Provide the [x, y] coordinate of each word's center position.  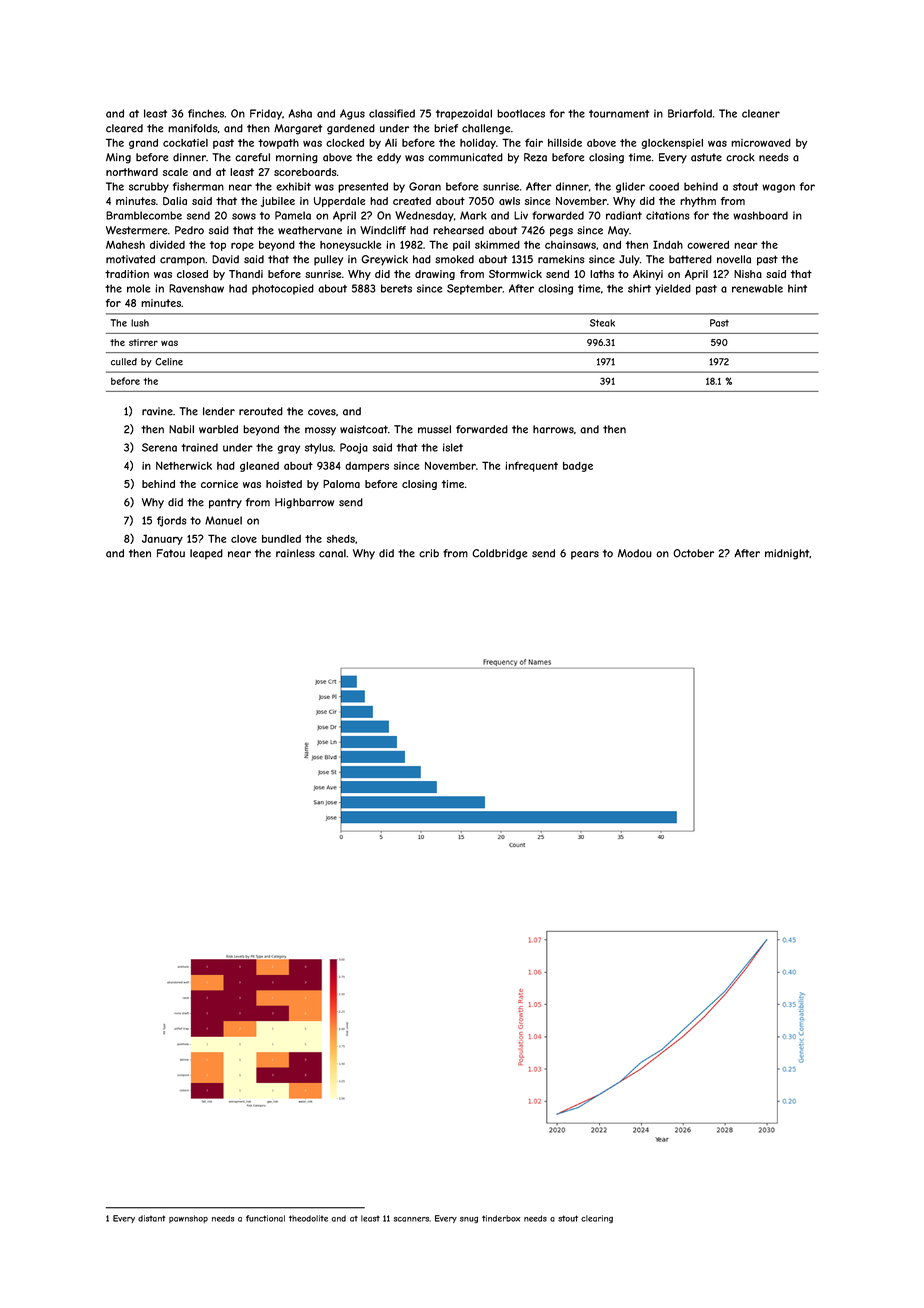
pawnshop [188, 1219]
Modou [635, 553]
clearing [597, 1219]
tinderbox [501, 1218]
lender [219, 411]
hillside [565, 143]
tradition [127, 274]
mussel [434, 429]
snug [469, 1220]
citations [668, 215]
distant [152, 1218]
